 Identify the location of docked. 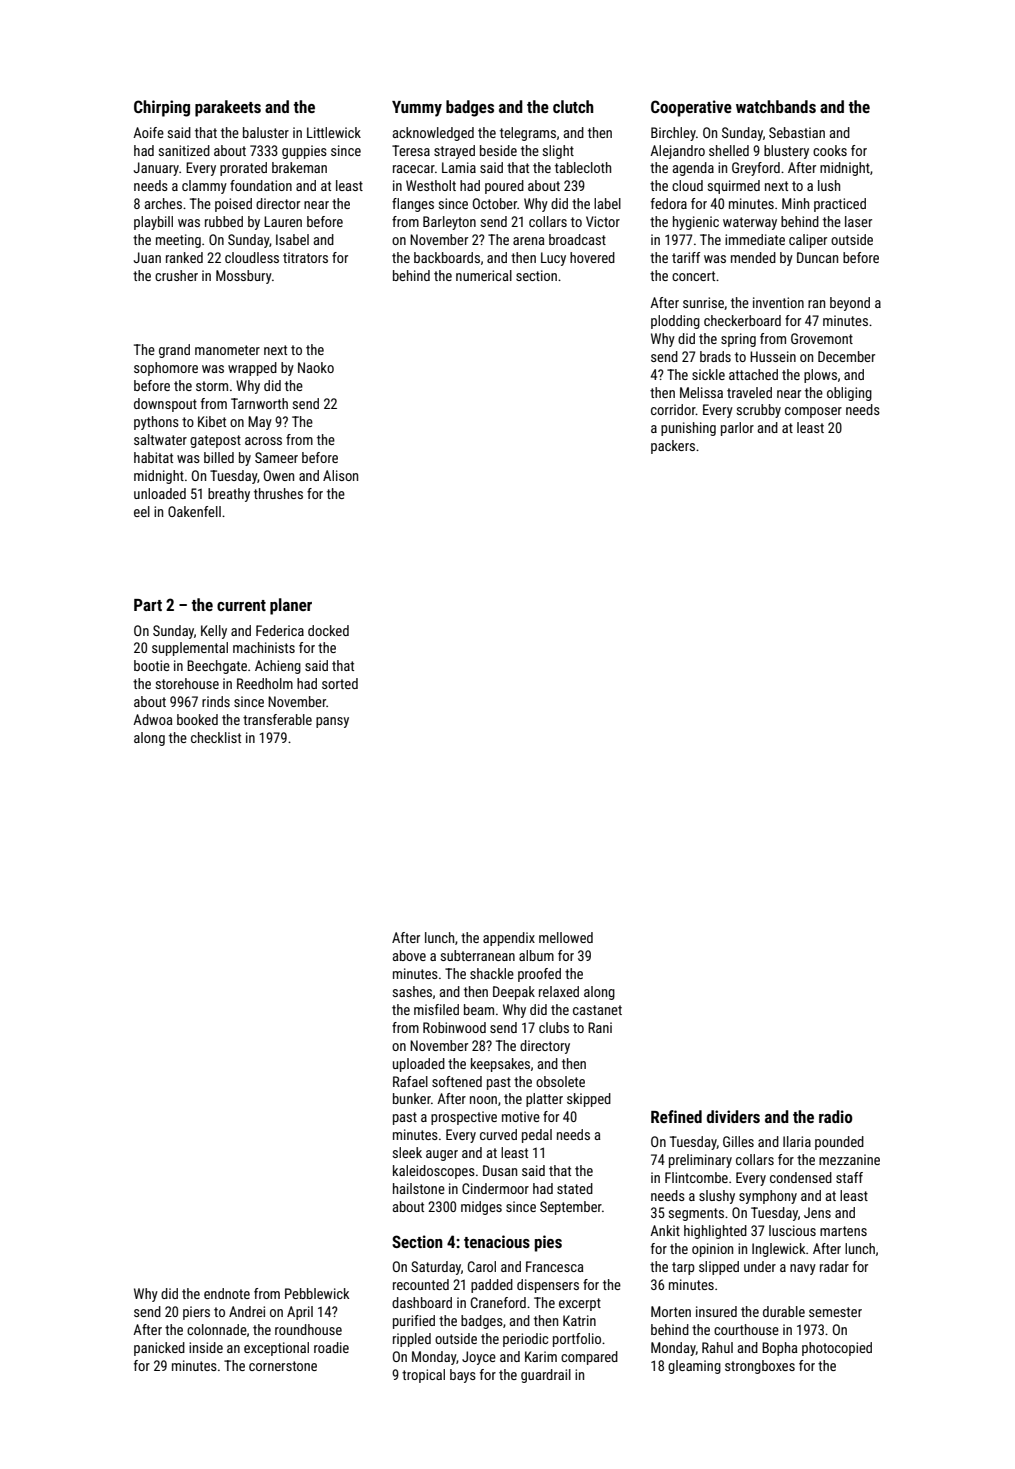
(328, 630).
